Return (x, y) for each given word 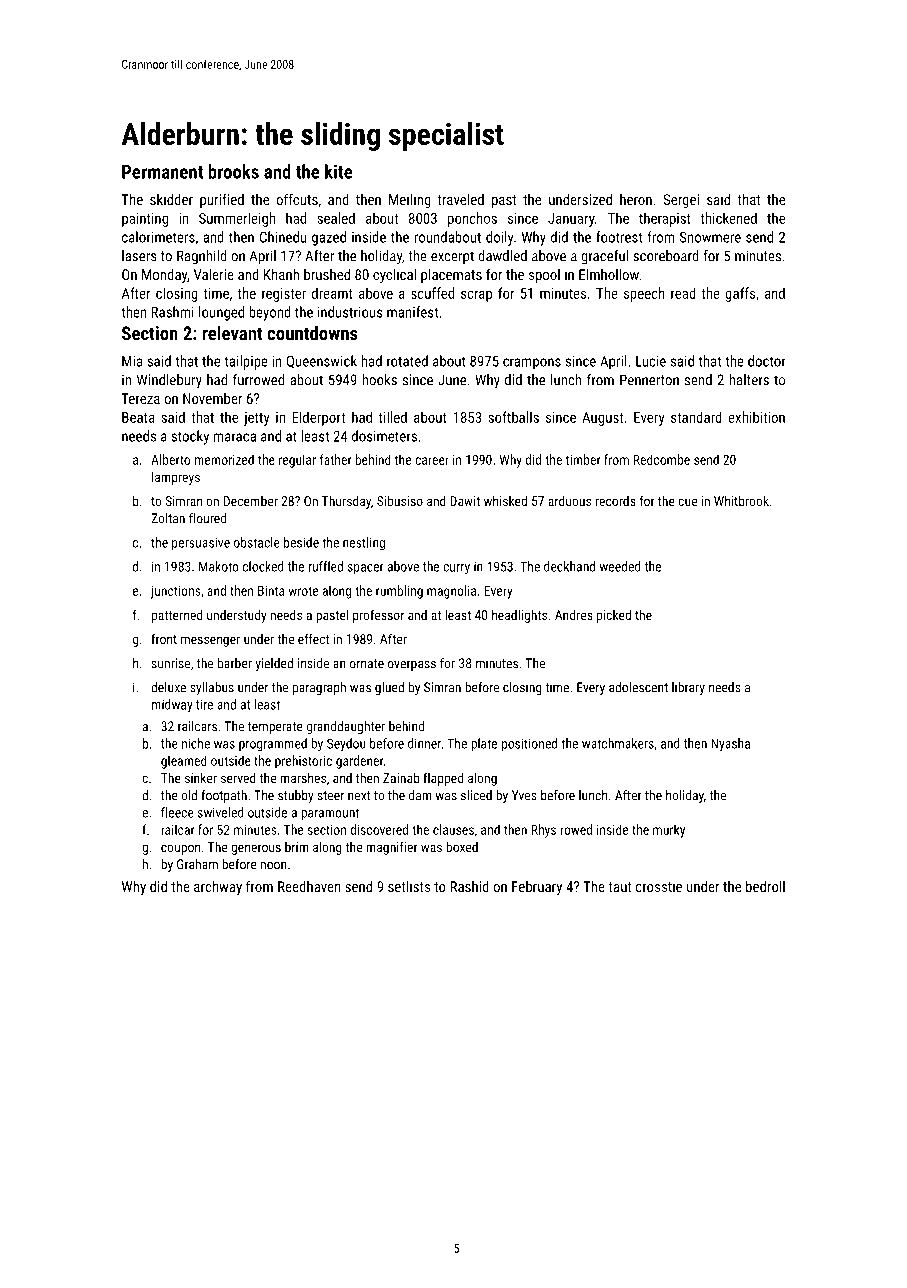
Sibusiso (400, 500)
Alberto (170, 459)
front (164, 638)
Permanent (162, 172)
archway (218, 887)
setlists (409, 886)
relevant (232, 333)
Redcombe (662, 459)
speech (644, 294)
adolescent (638, 687)
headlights (519, 616)
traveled (460, 199)
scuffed (432, 293)
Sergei (681, 201)
